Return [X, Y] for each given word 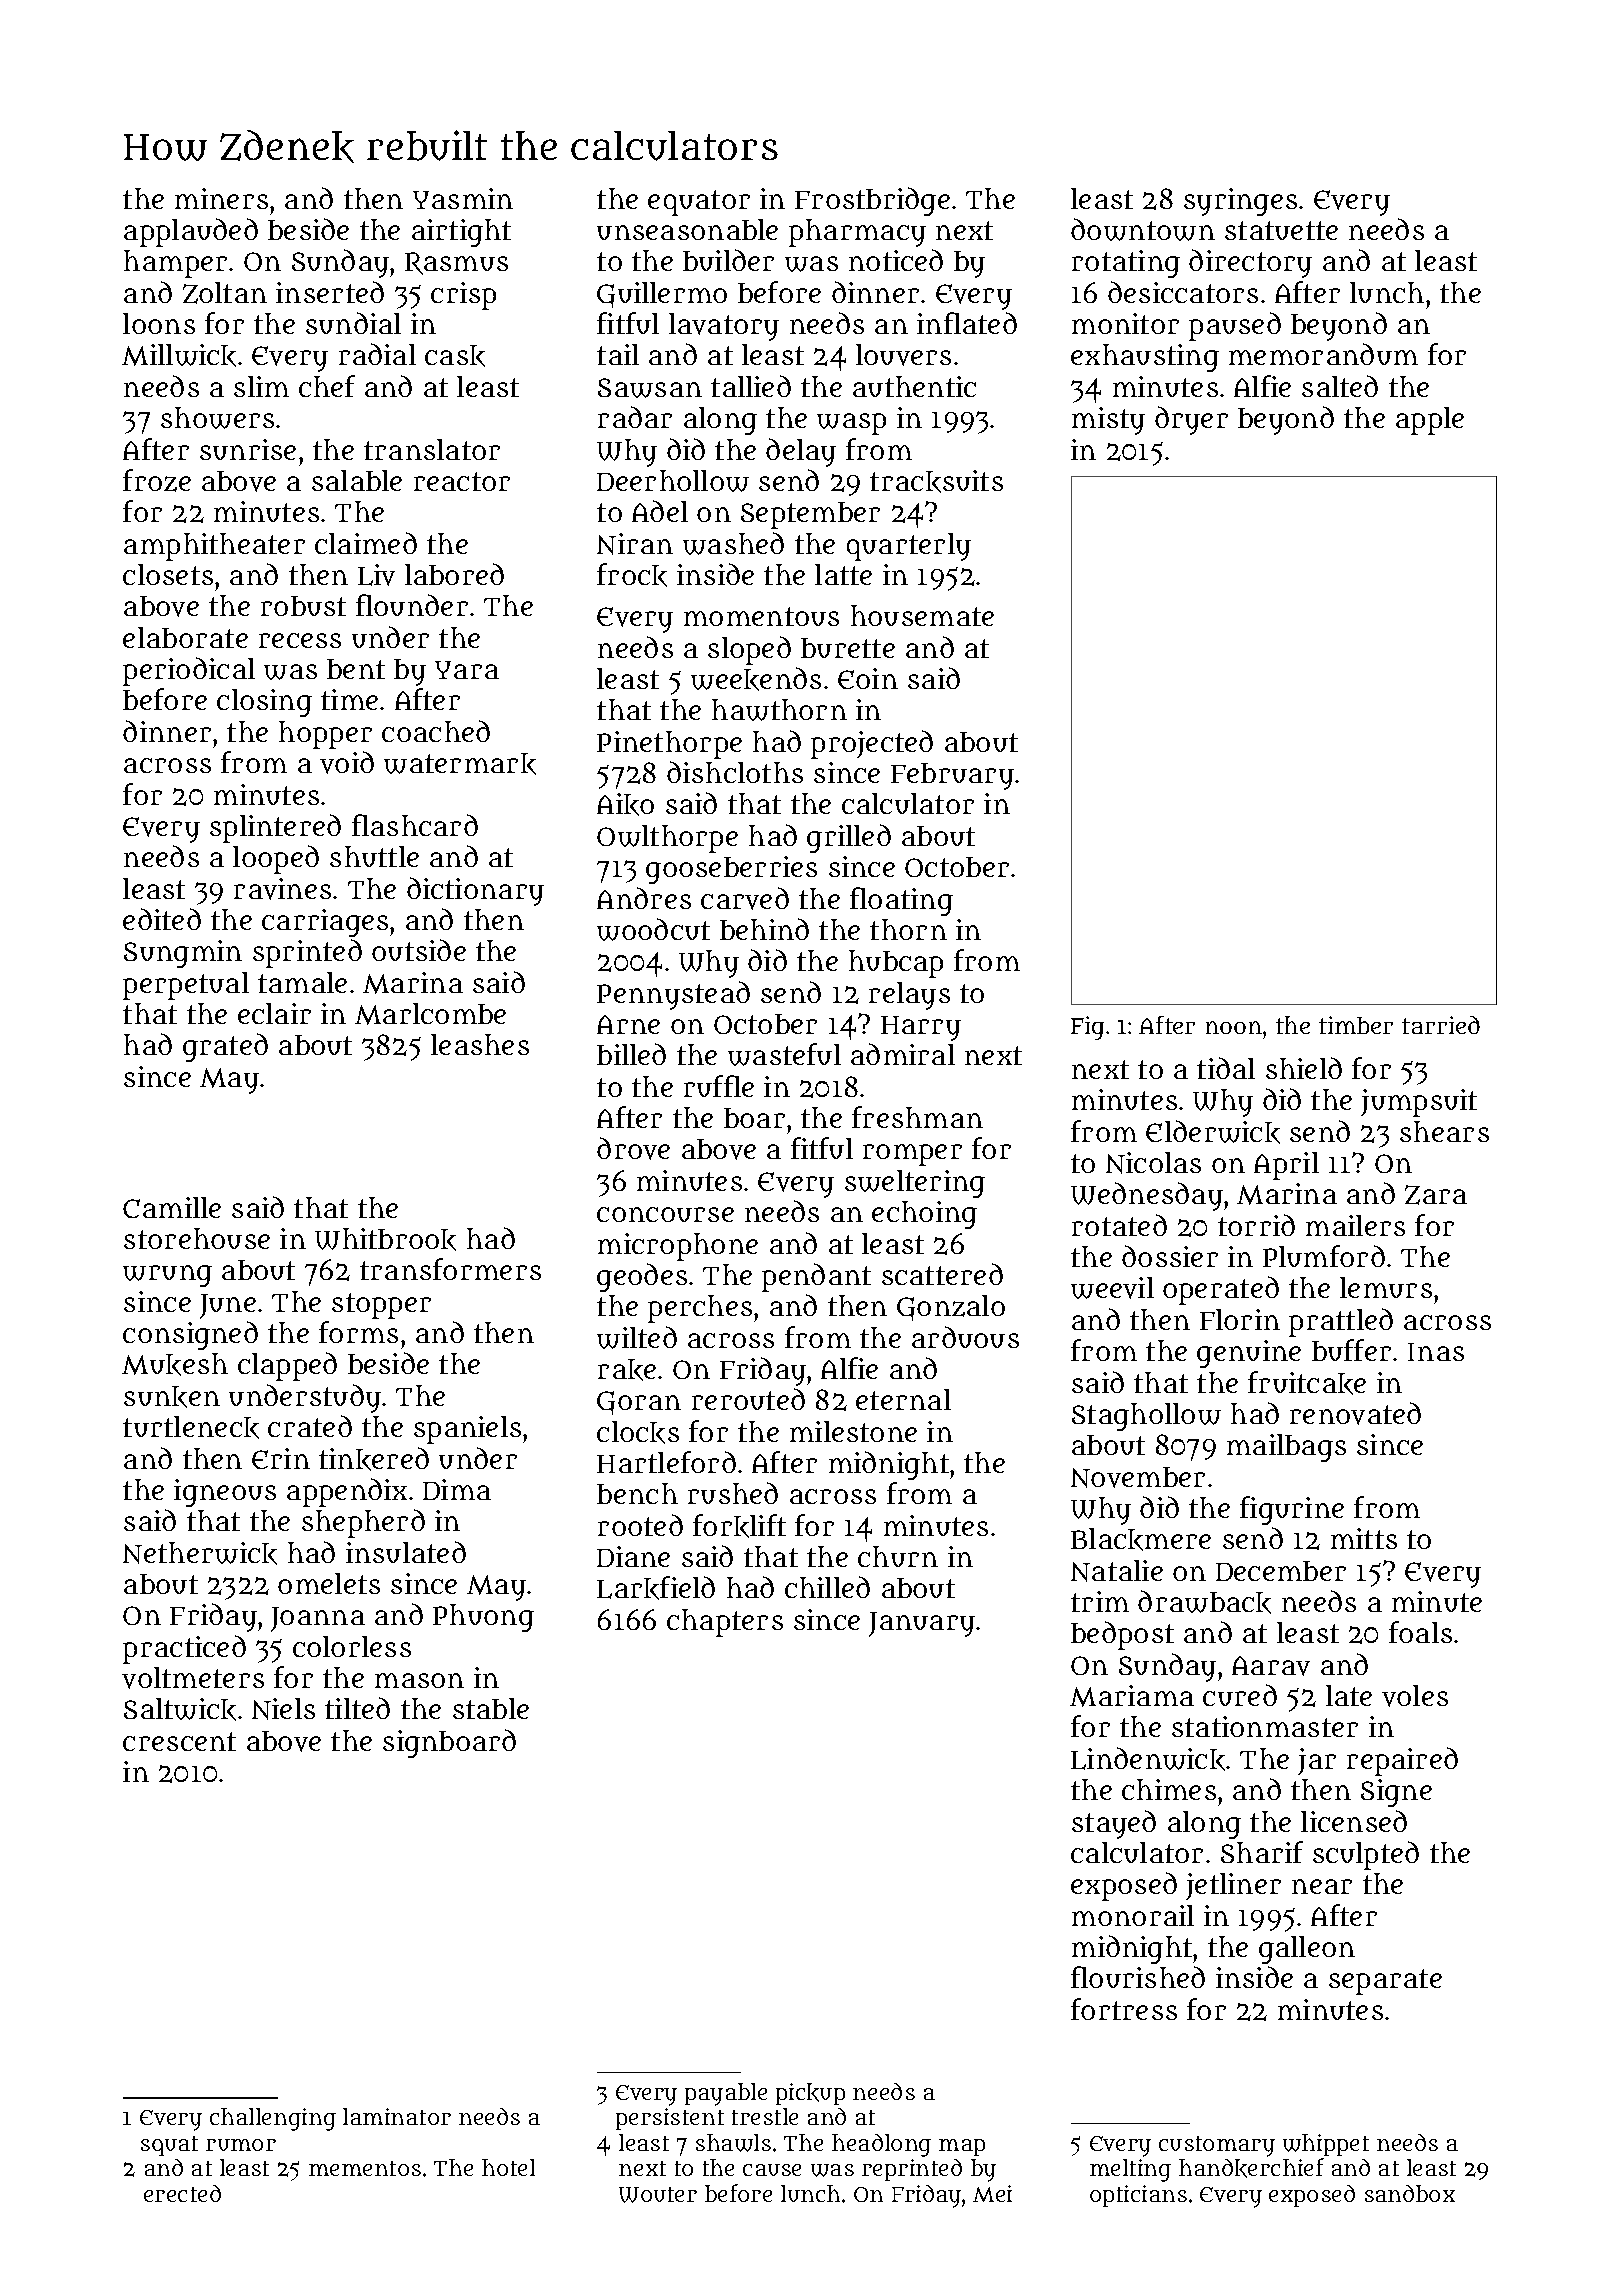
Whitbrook [385, 1239]
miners [221, 198]
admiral [903, 1054]
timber [1356, 1025]
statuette [1281, 230]
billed [631, 1054]
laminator [397, 2116]
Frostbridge [872, 201]
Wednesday [1147, 1196]
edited [162, 919]
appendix [347, 1492]
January [922, 1624]
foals [1420, 1632]
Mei [992, 2193]
